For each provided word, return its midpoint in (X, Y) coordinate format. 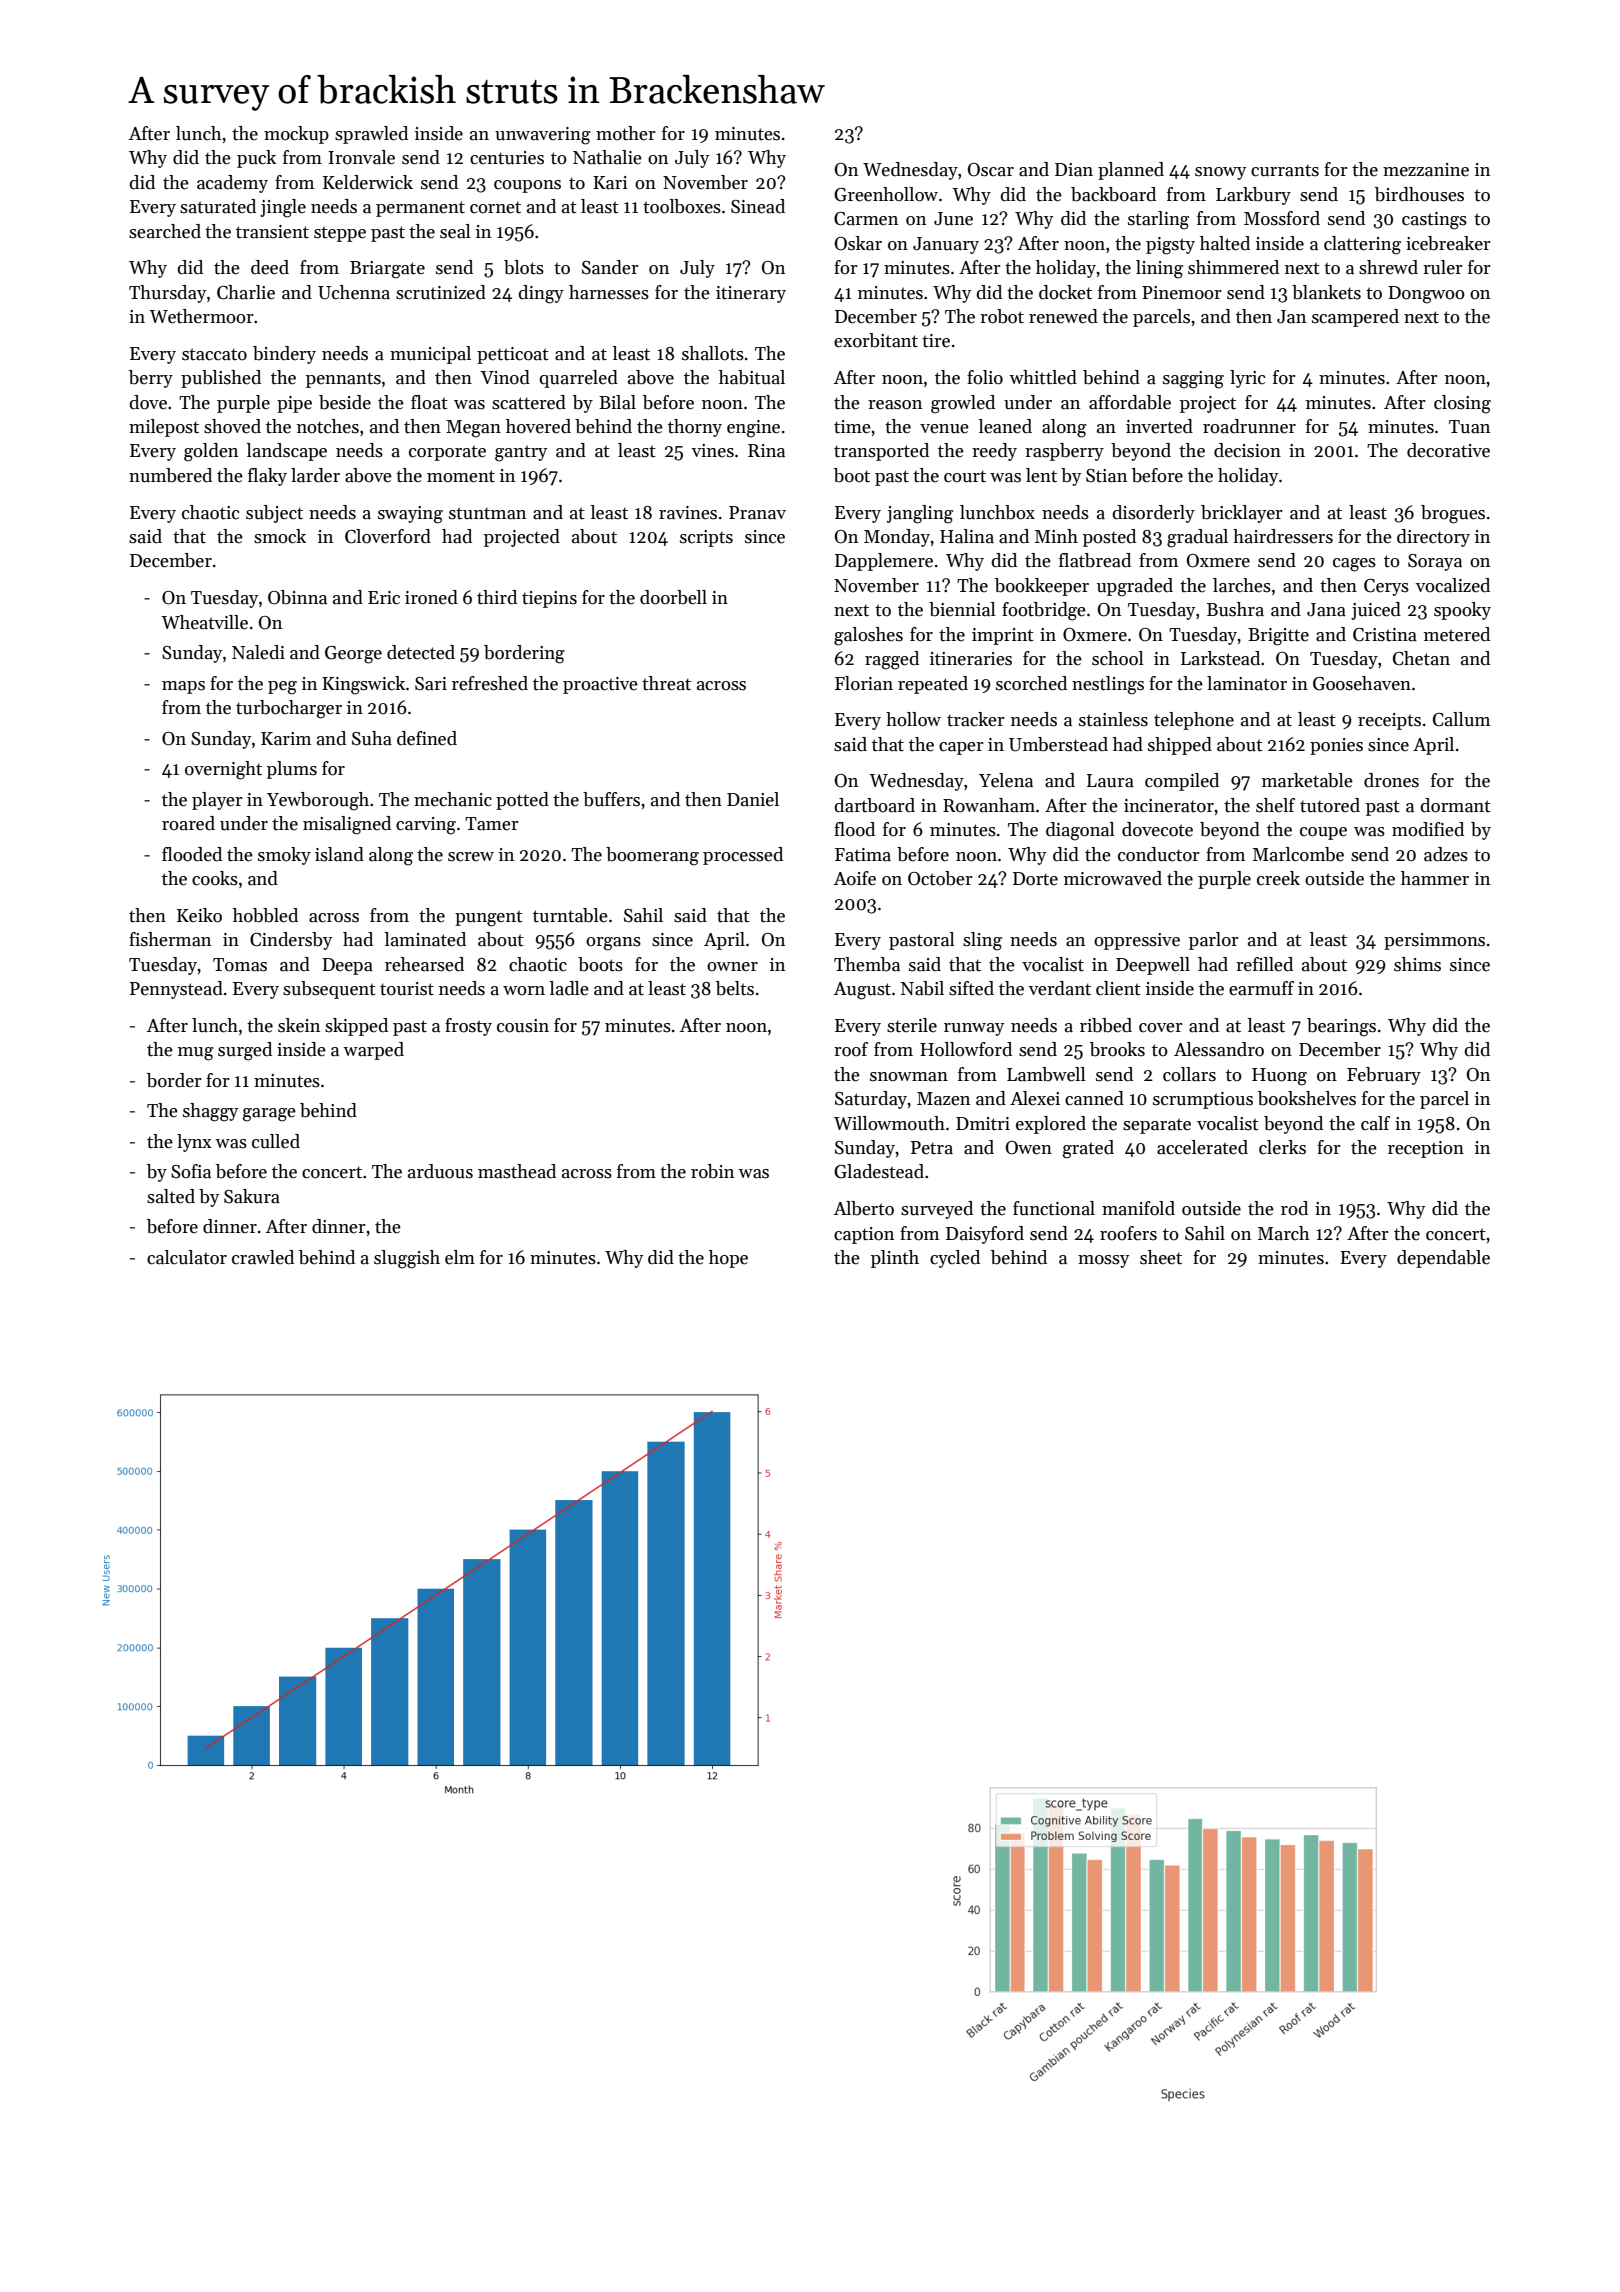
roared (188, 823)
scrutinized (441, 292)
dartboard (874, 805)
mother (626, 133)
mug (196, 1054)
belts (735, 988)
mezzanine (1426, 170)
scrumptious (1203, 1100)
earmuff (1261, 988)
